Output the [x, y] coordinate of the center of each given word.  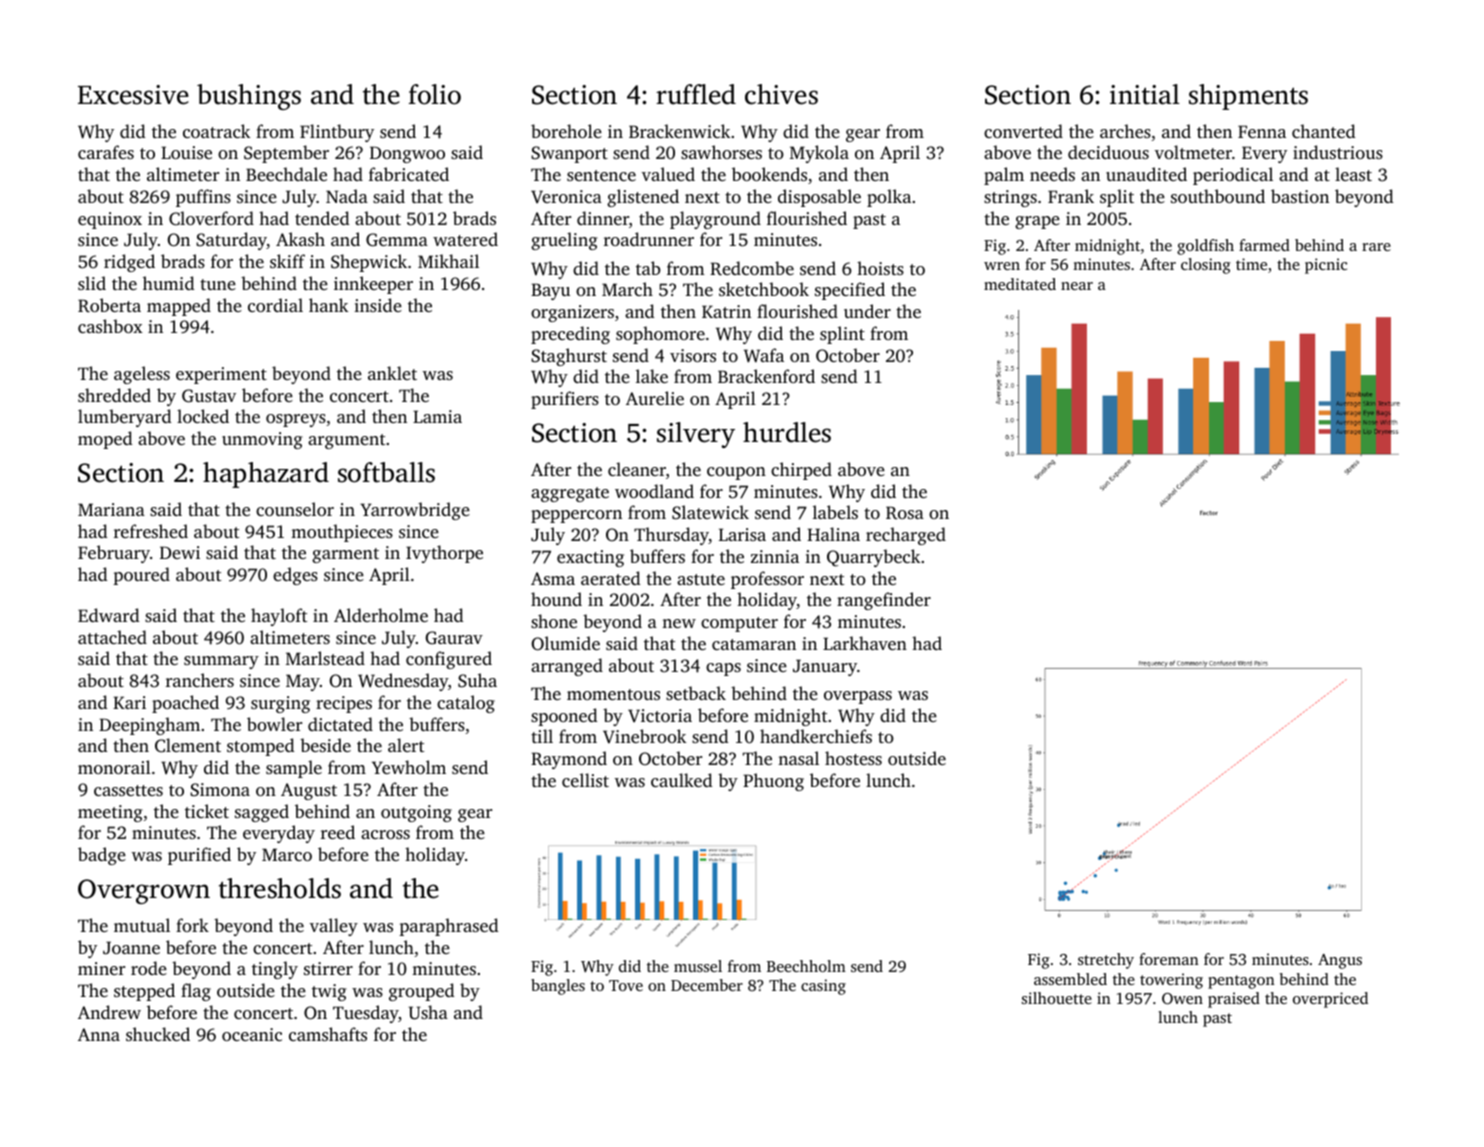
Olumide [565, 643]
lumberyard [124, 418]
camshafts [328, 1034]
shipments [1248, 97]
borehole [566, 131]
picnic [1326, 266]
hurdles [787, 432]
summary [221, 662]
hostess [853, 758]
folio [435, 94]
